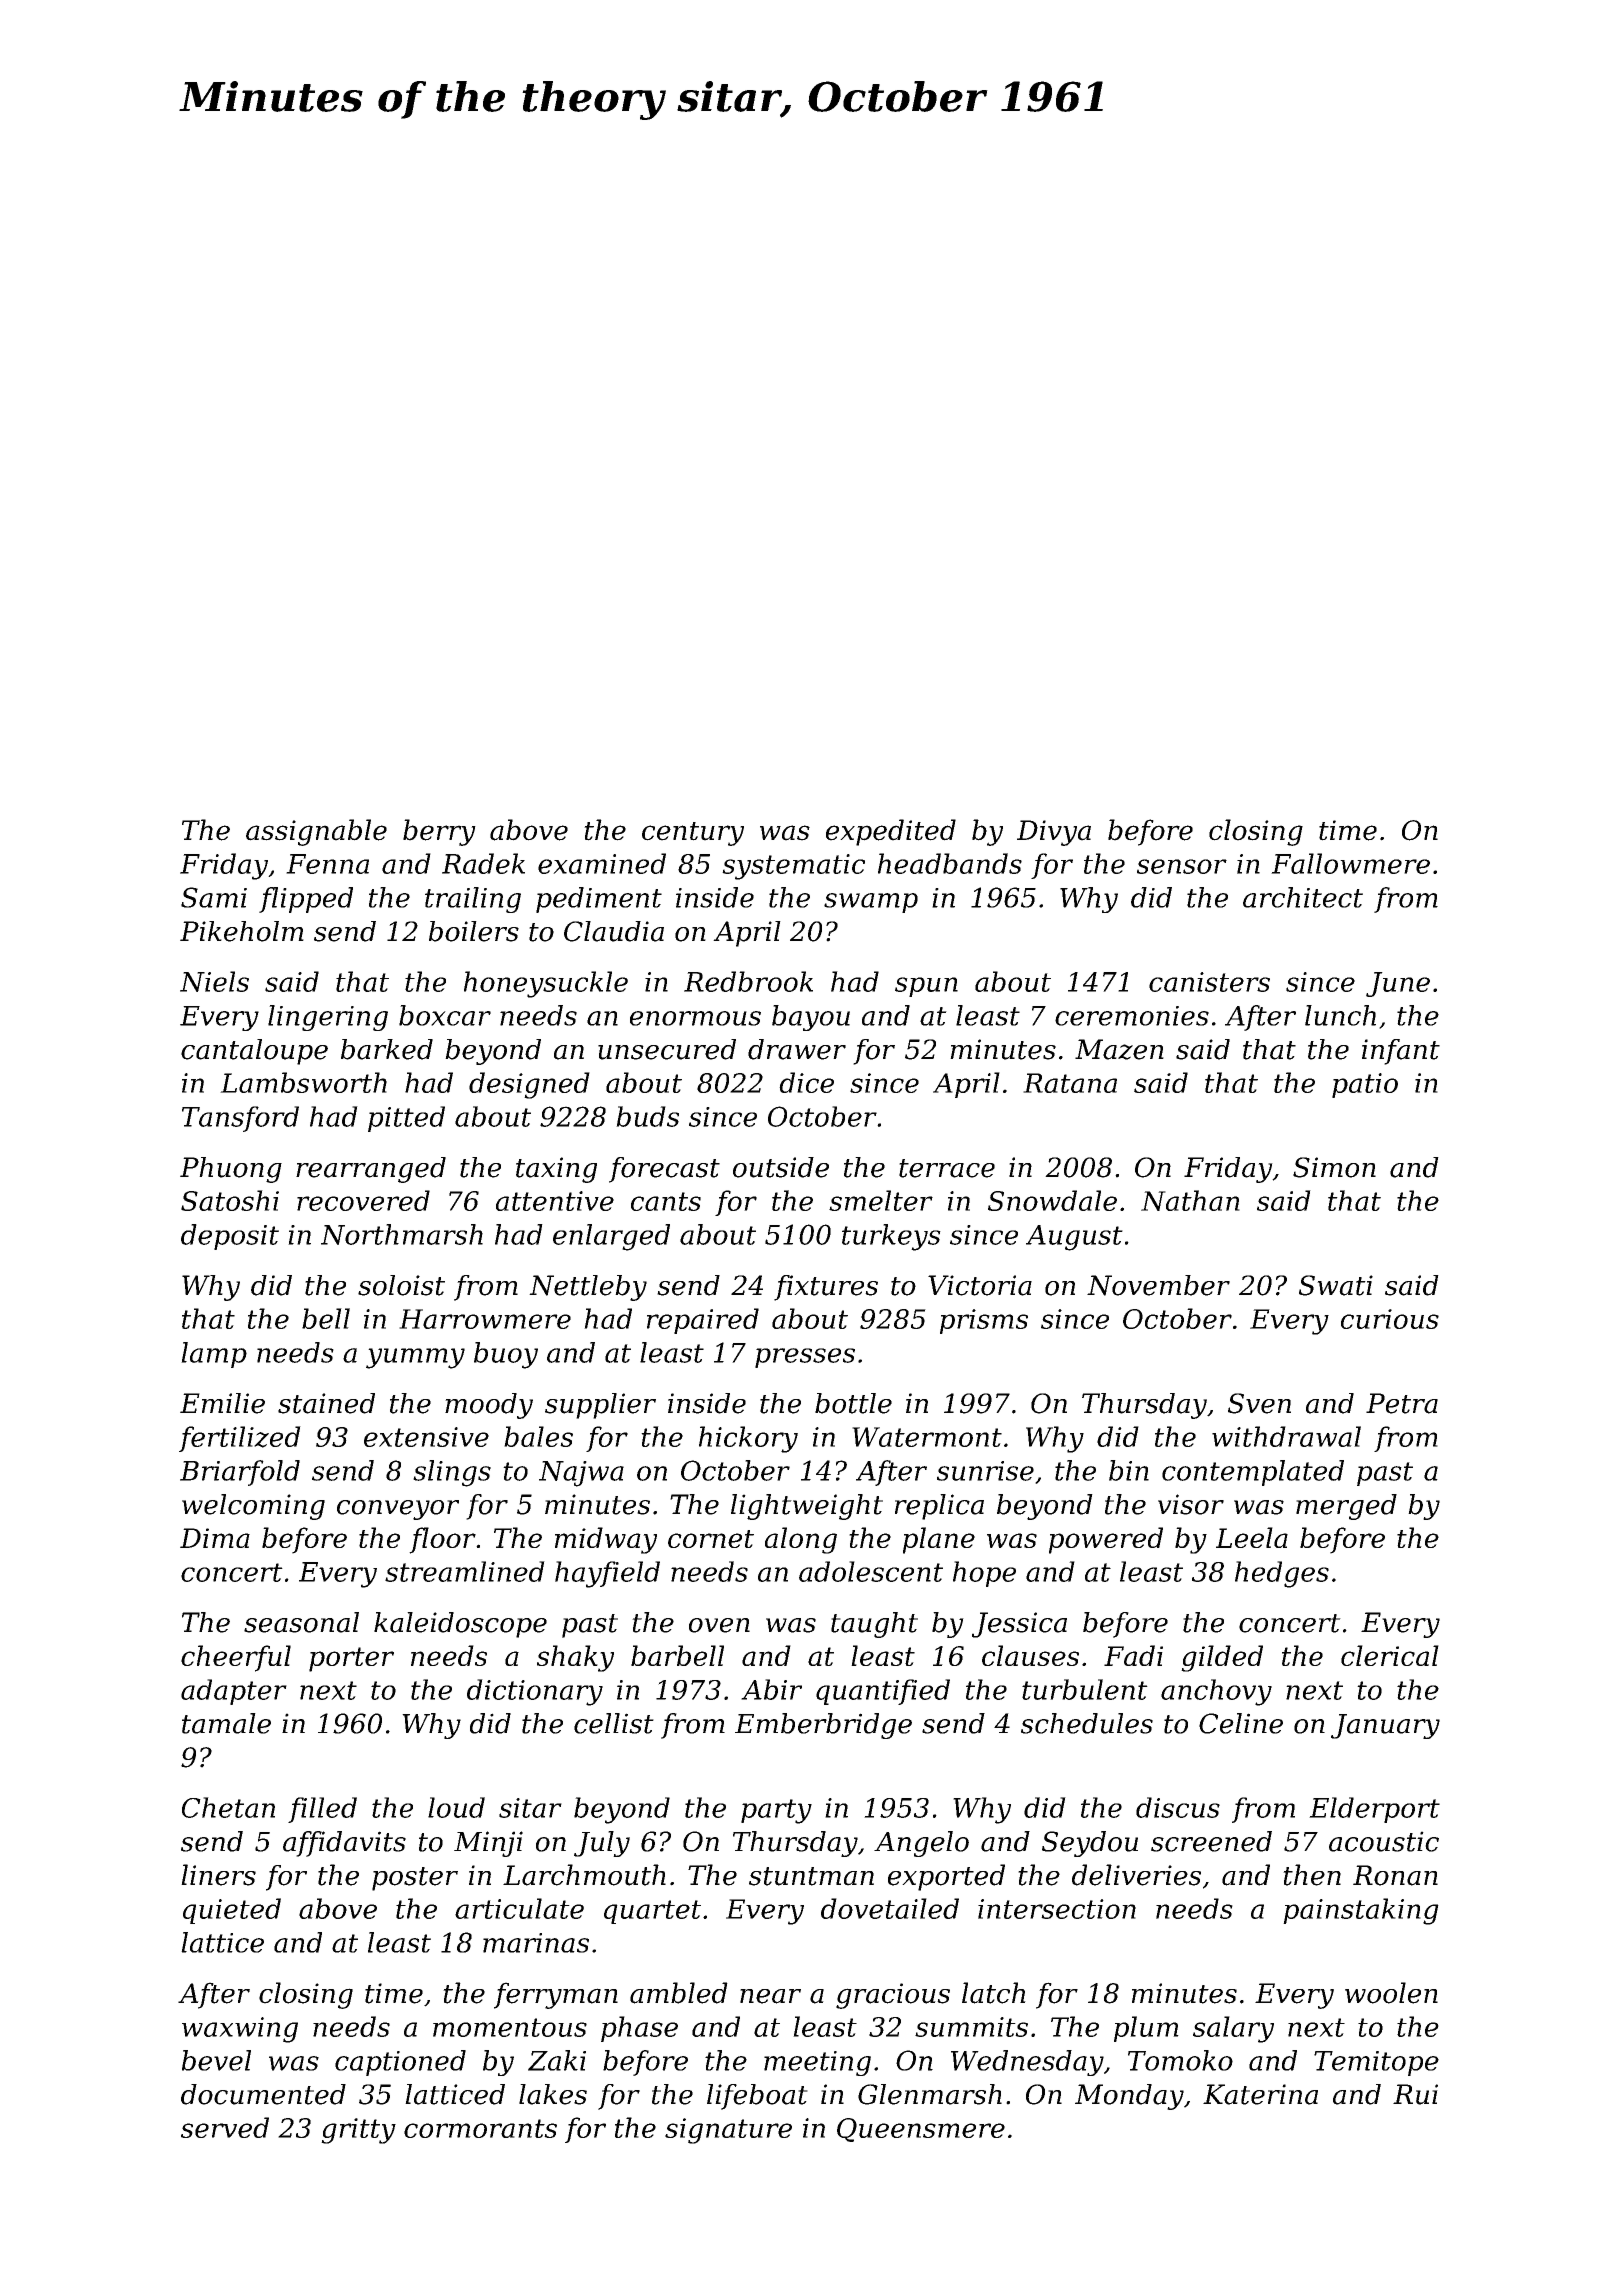 The height and width of the screenshot is (2292, 1620). I want to click on spun, so click(926, 987).
